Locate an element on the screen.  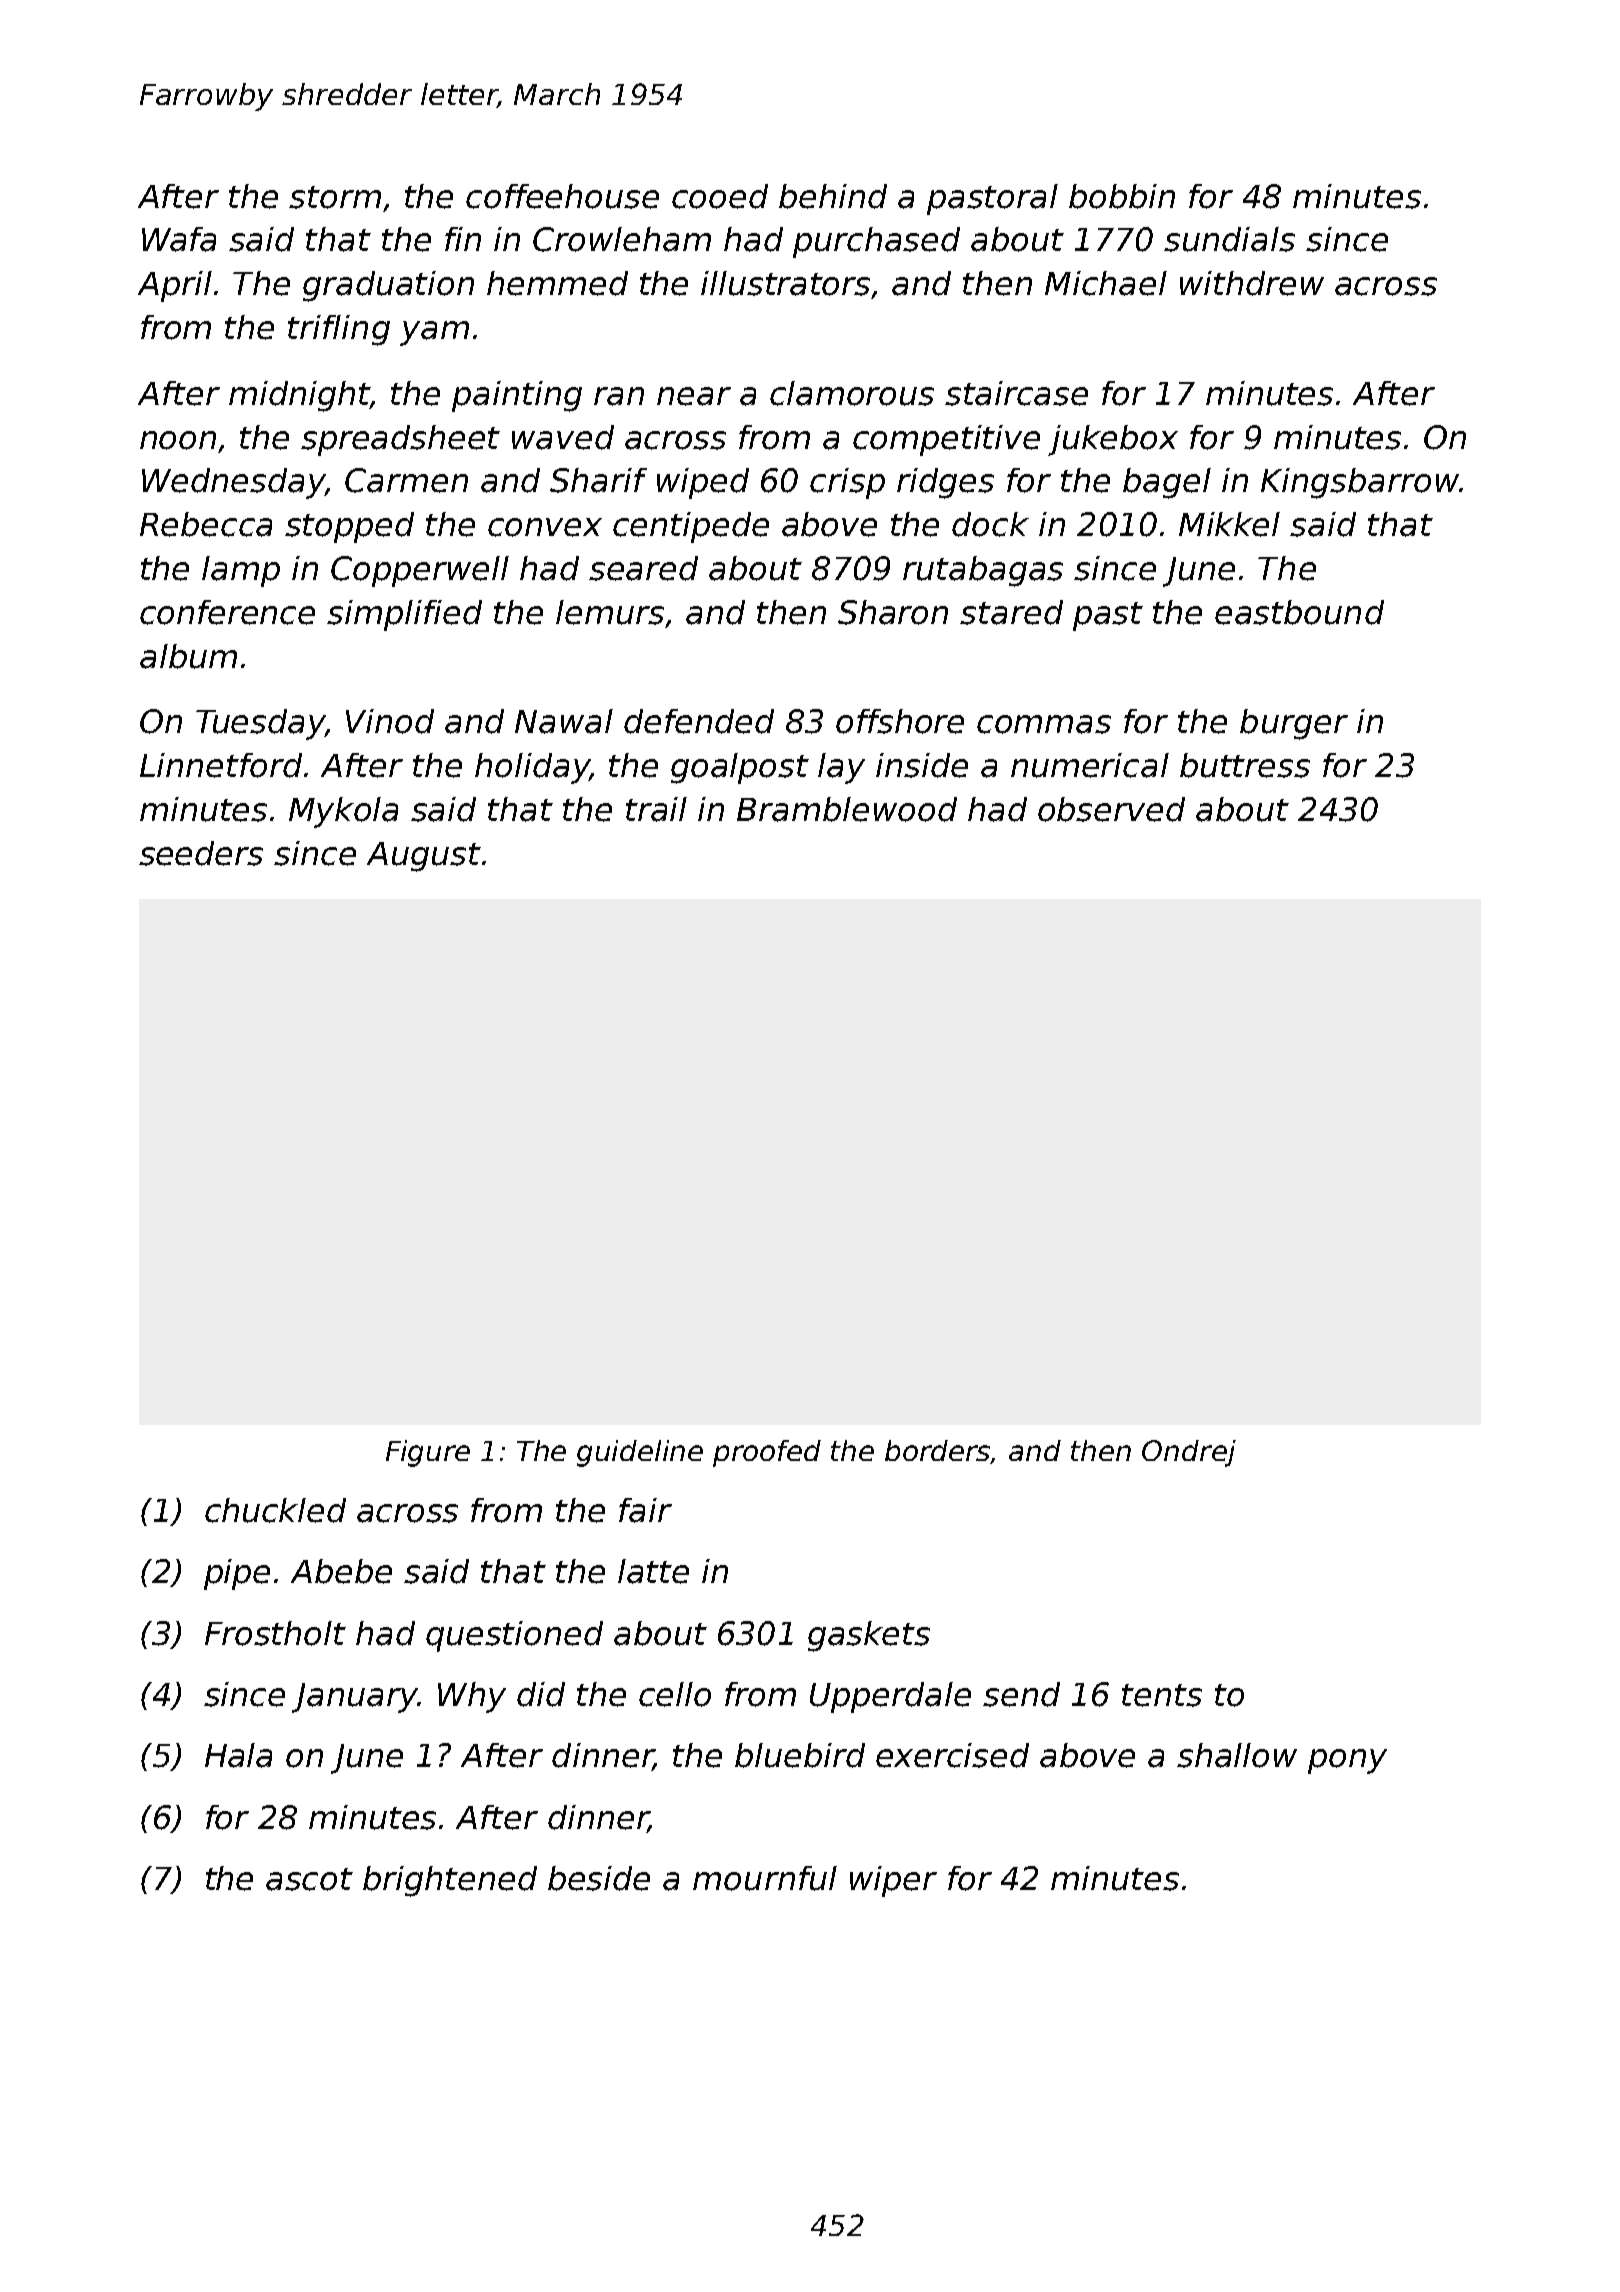
Bramblewood is located at coordinates (847, 809).
